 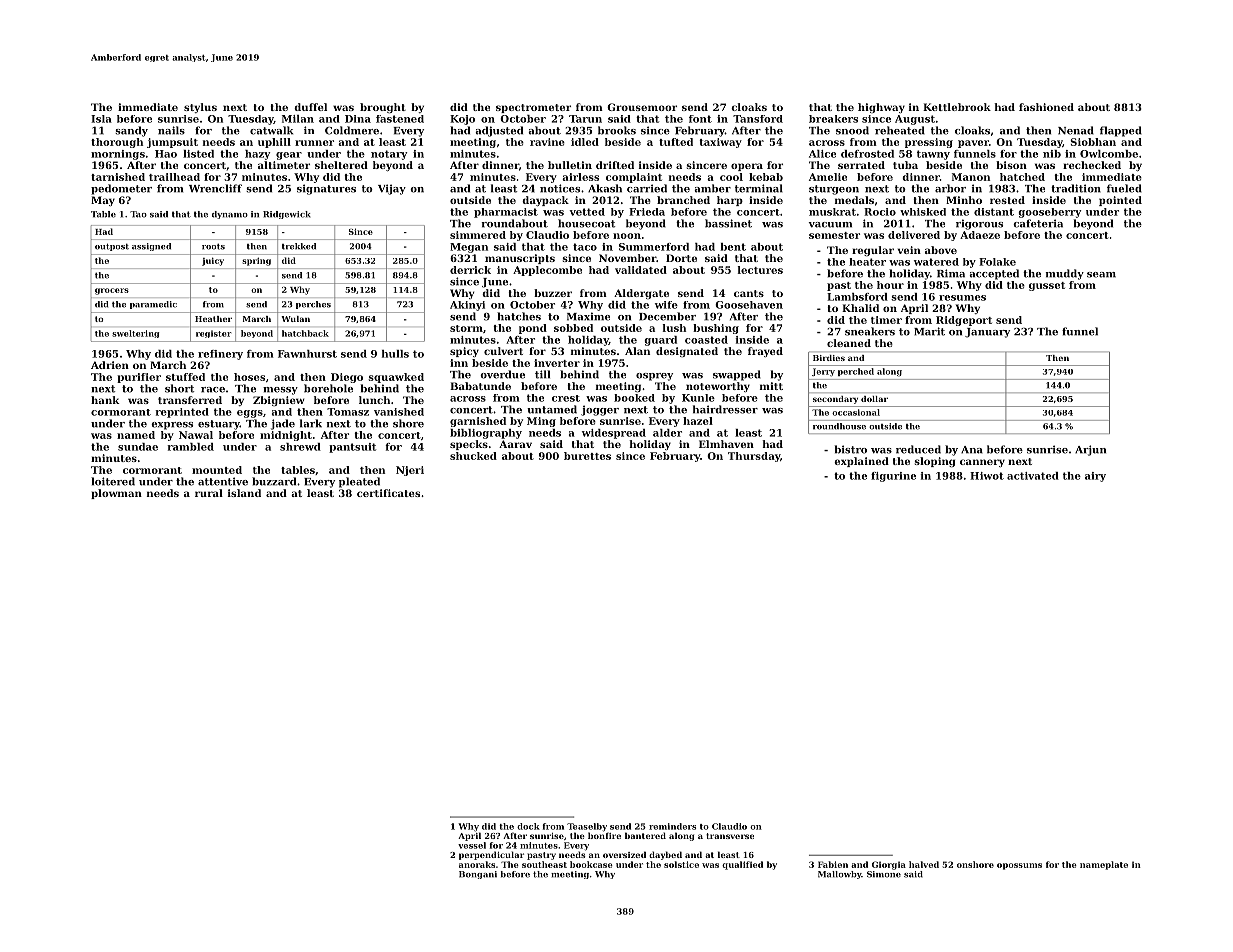 What do you see at coordinates (116, 494) in the image?
I see `plowman` at bounding box center [116, 494].
